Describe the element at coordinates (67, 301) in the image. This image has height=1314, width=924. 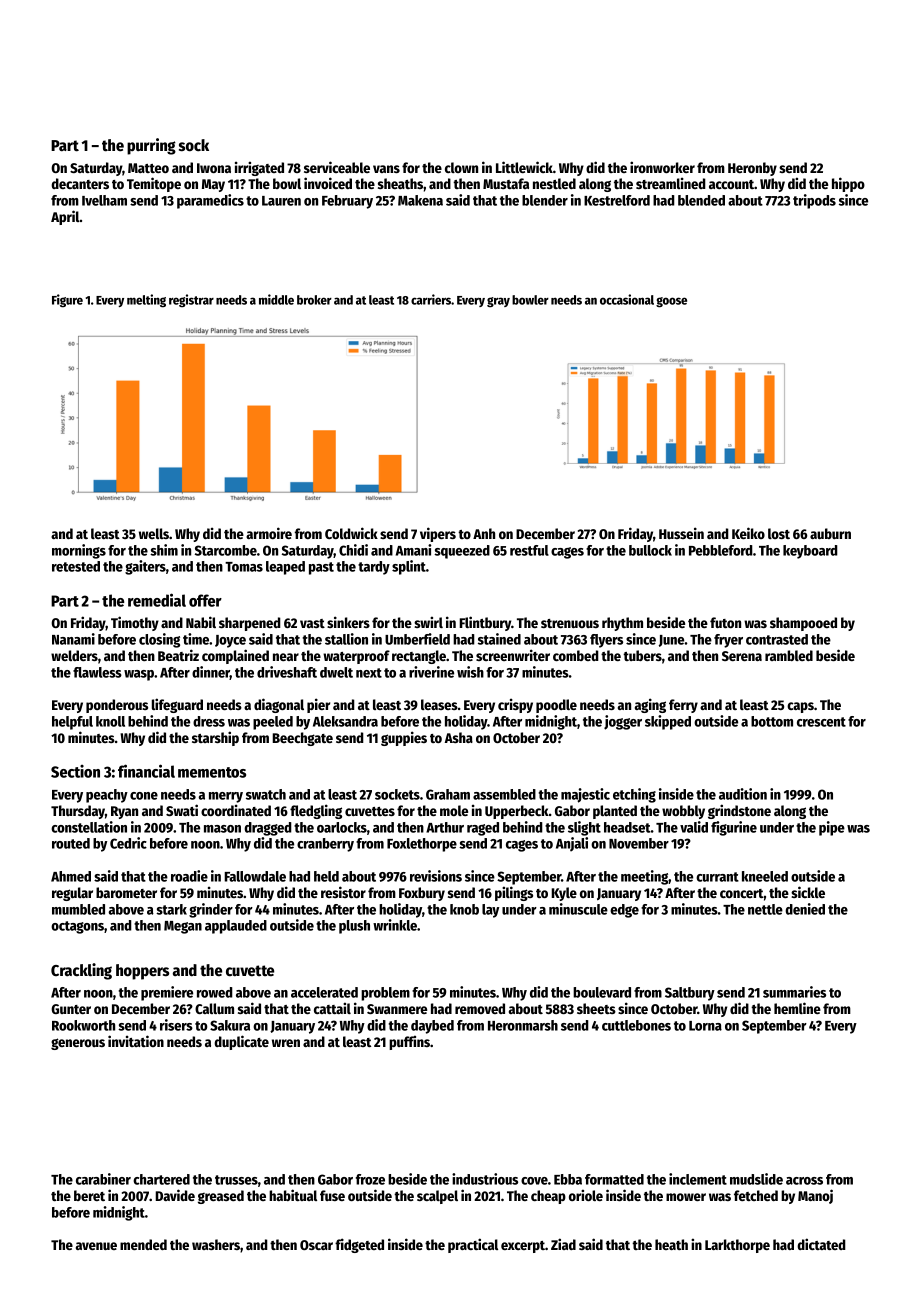
I see `Figure` at that location.
